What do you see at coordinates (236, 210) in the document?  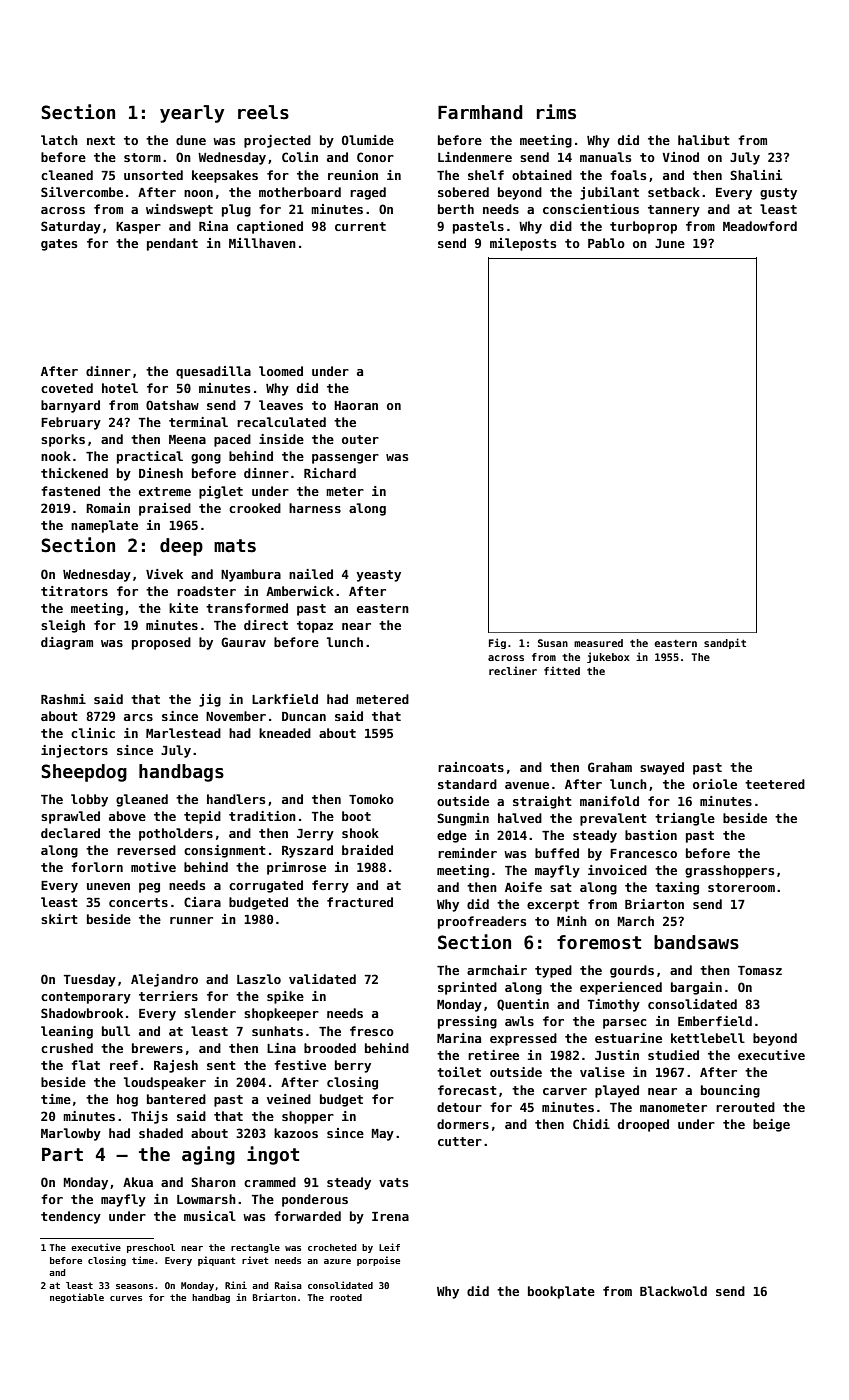 I see `plug` at bounding box center [236, 210].
